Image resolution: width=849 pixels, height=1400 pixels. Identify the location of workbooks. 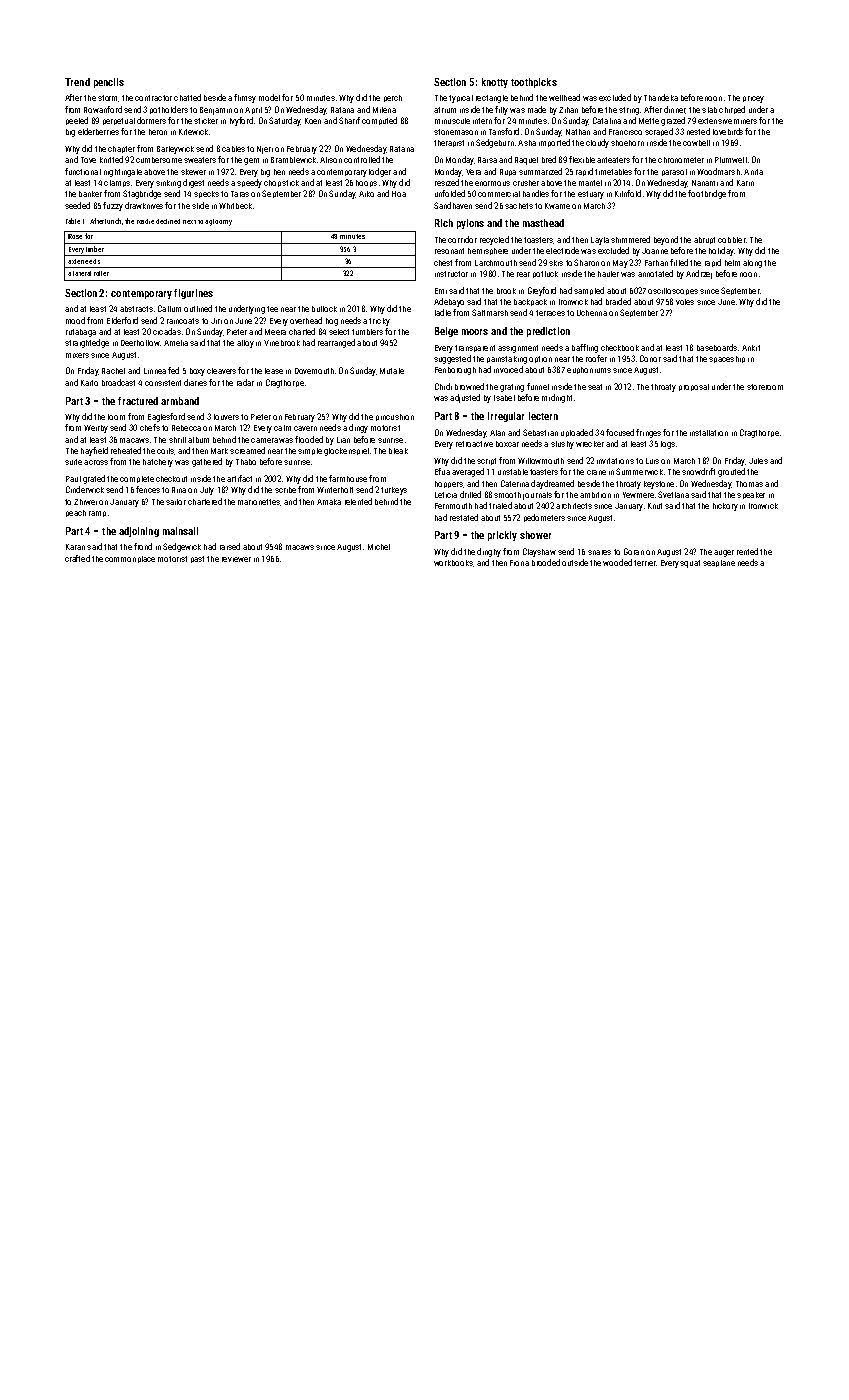
(453, 563).
